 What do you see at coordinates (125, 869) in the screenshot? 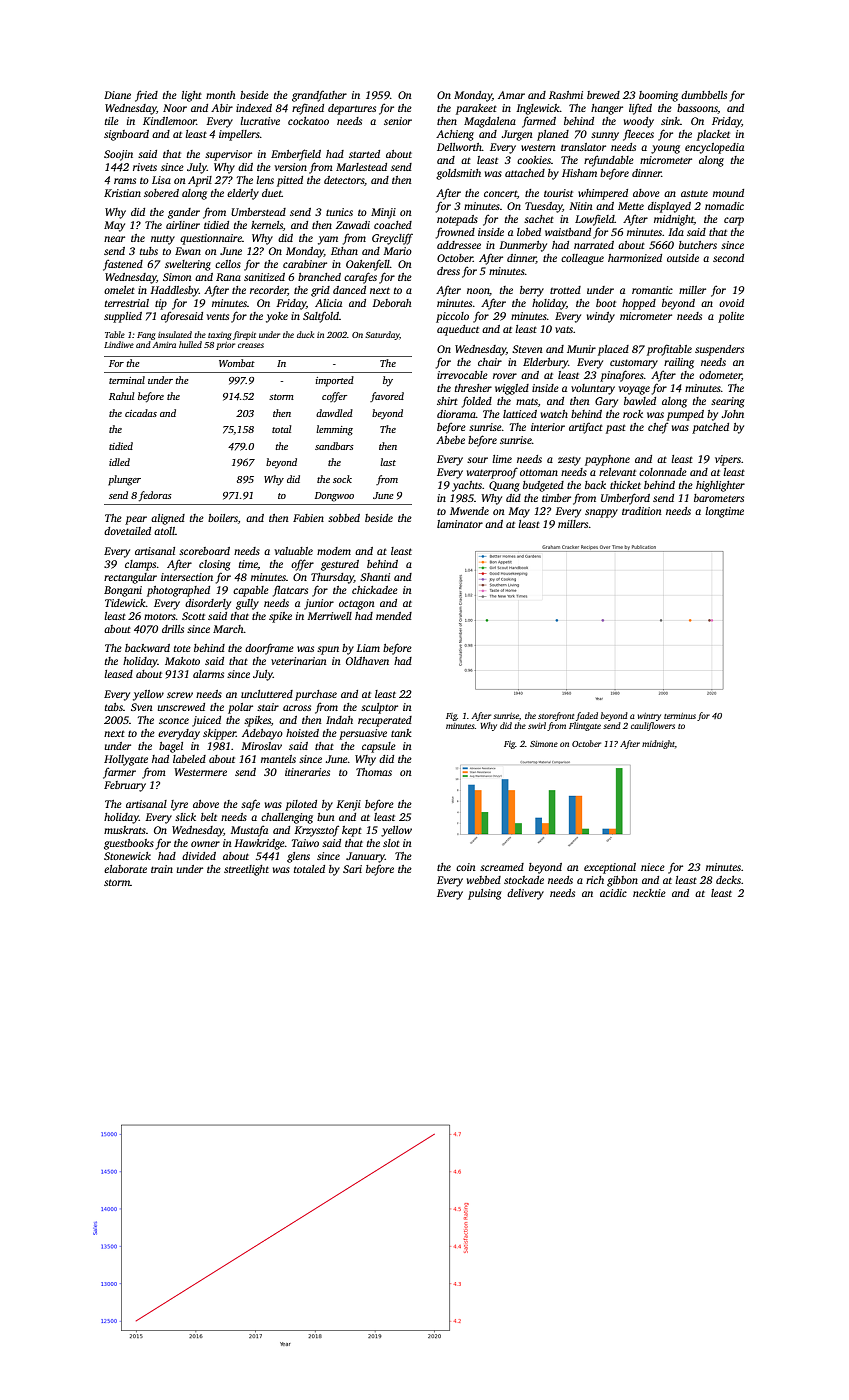
I see `elaborate` at bounding box center [125, 869].
